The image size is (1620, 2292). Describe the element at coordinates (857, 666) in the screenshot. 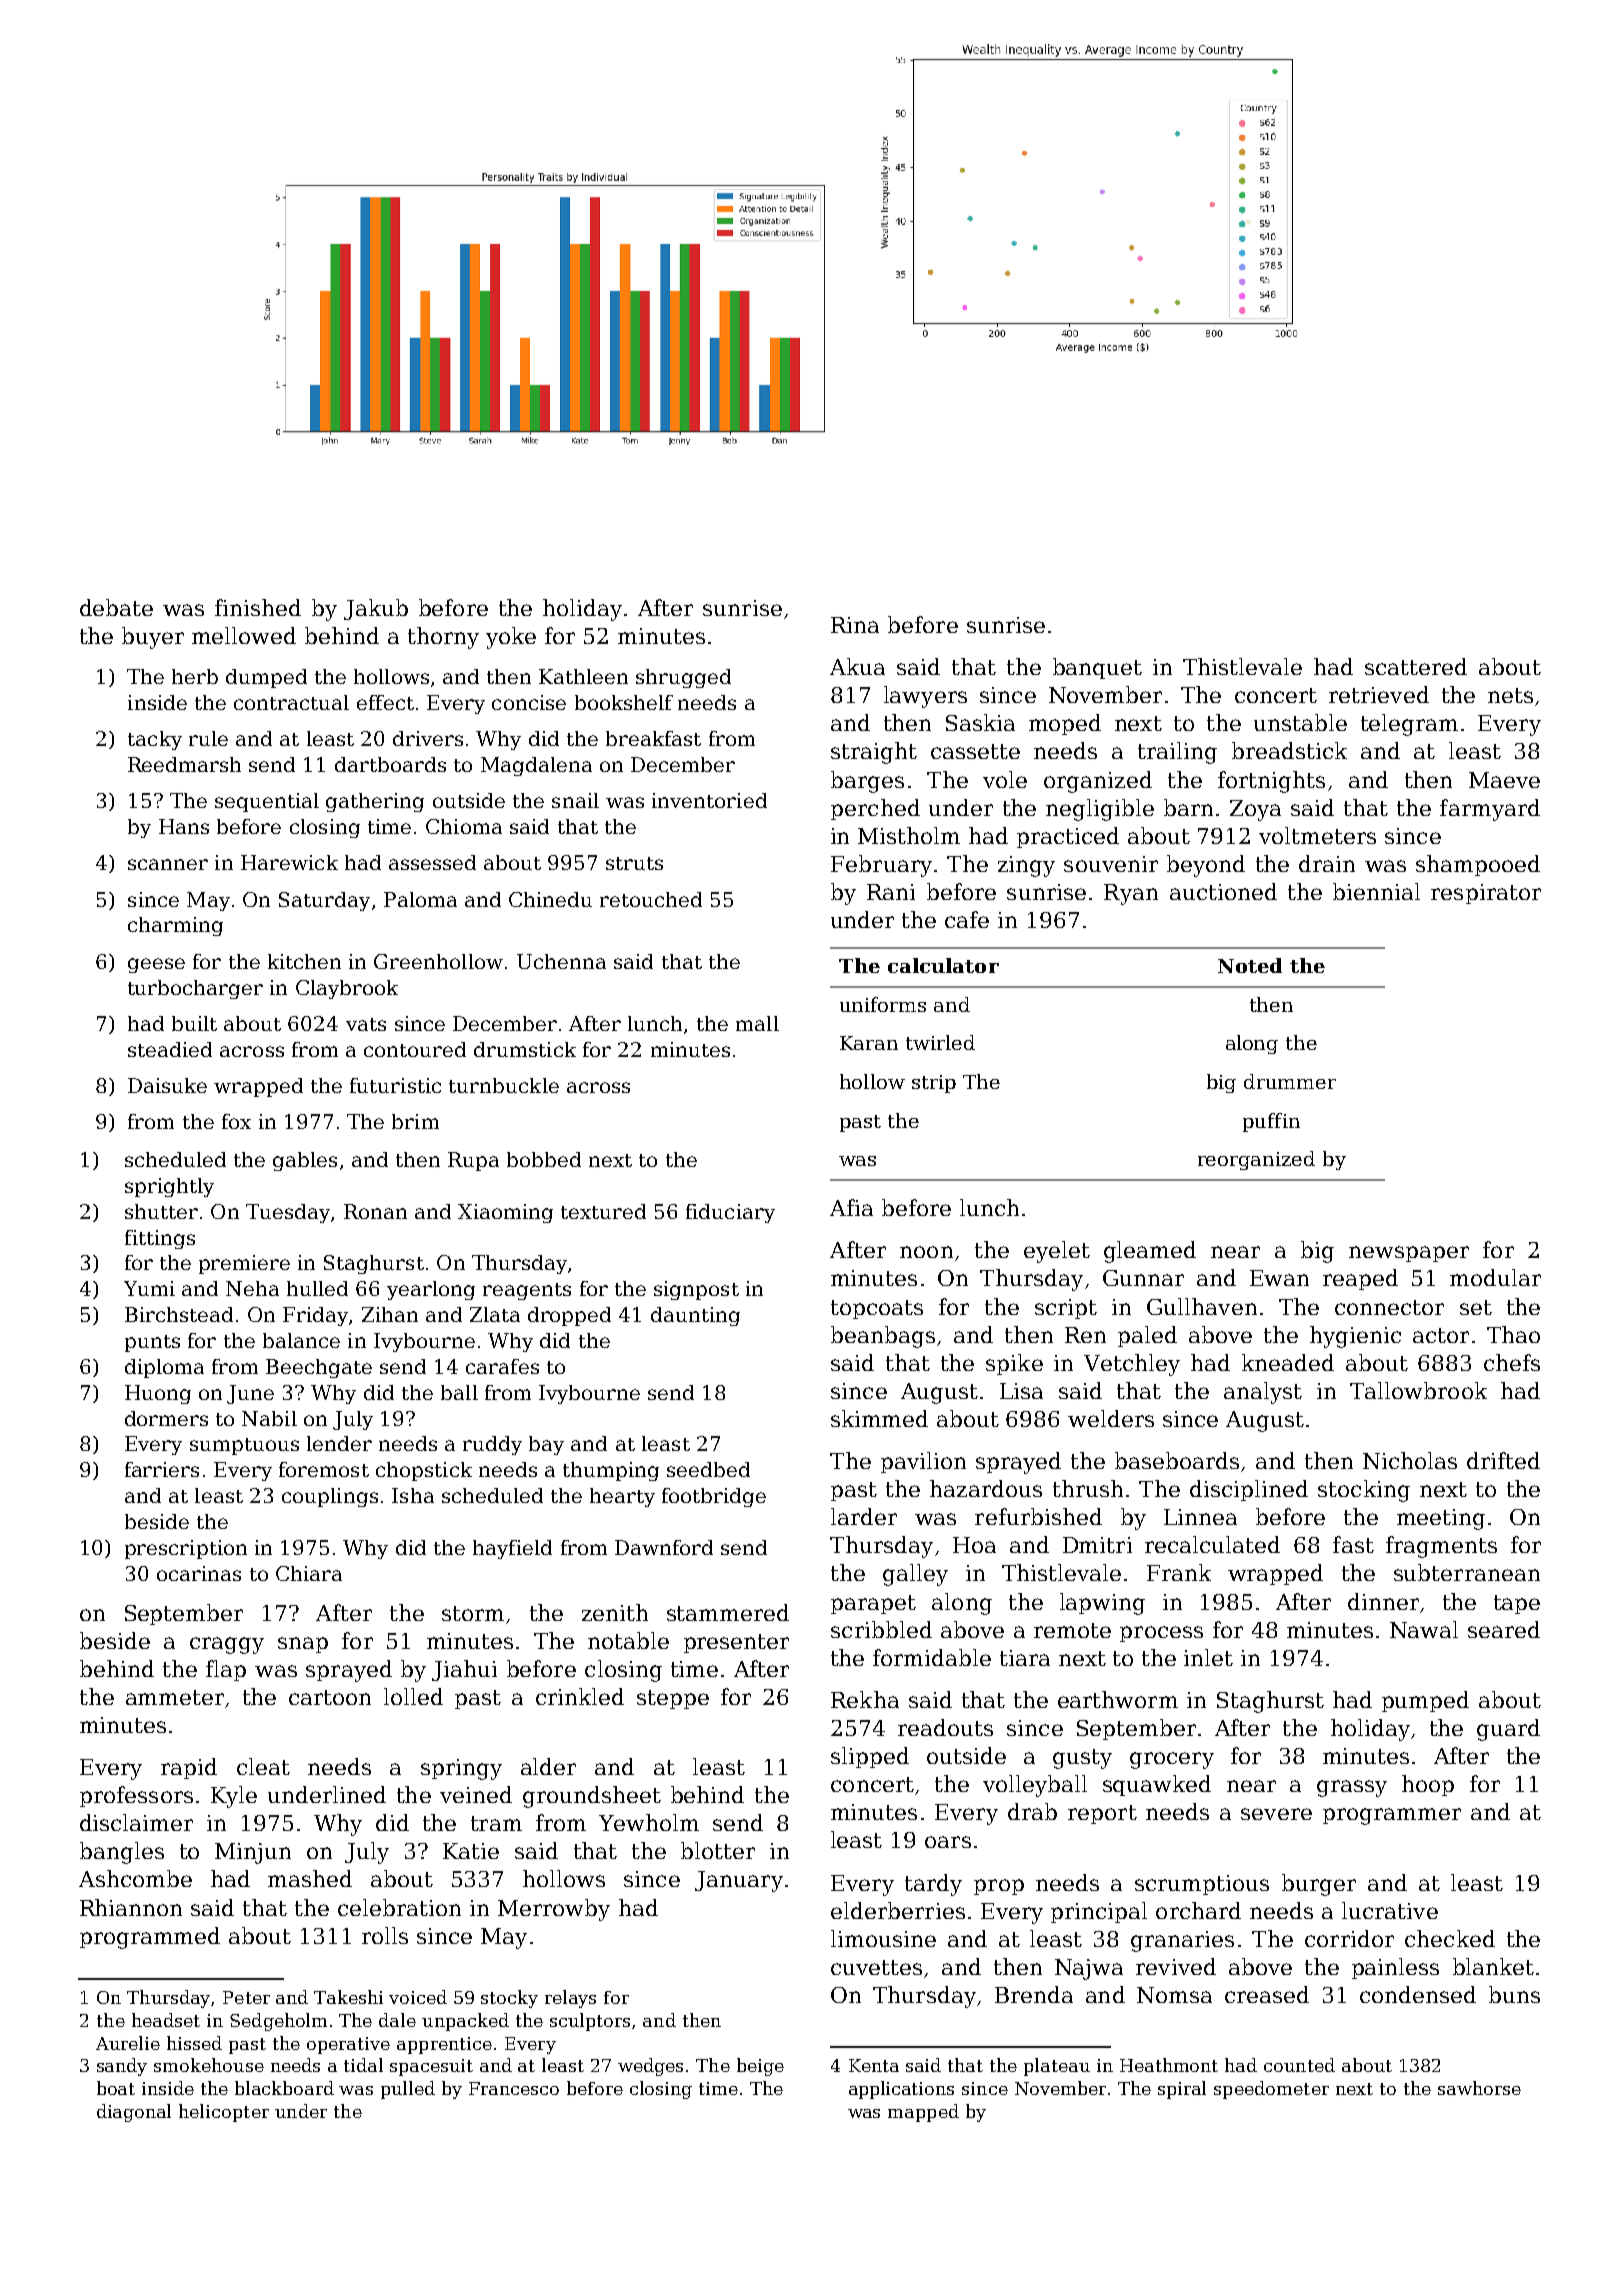

I see `Akua` at that location.
